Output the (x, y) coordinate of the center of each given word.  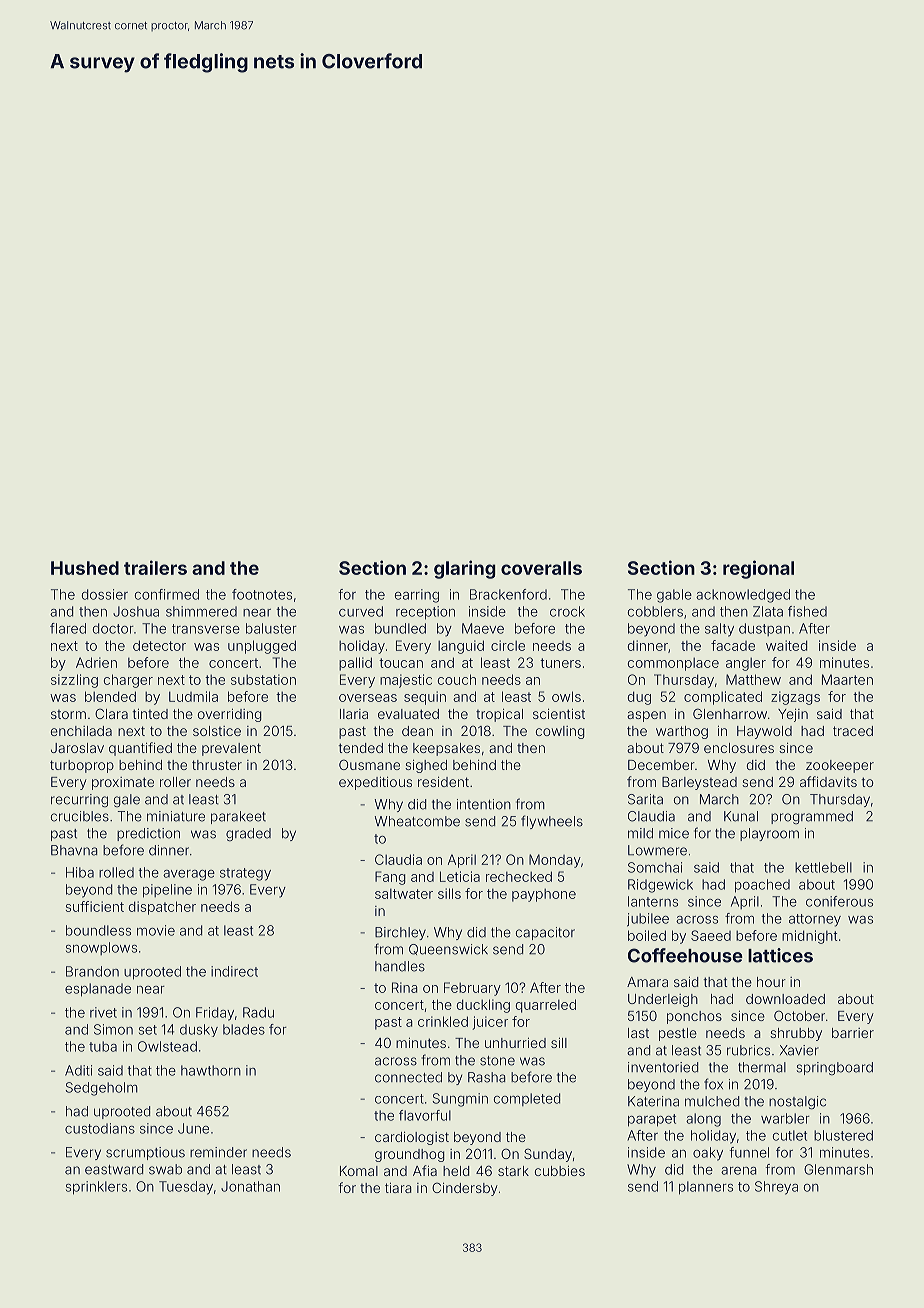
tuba (103, 1046)
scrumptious (145, 1153)
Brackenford (508, 594)
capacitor (545, 933)
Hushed (85, 568)
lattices (780, 955)
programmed (812, 817)
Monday (555, 861)
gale (127, 800)
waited (786, 645)
